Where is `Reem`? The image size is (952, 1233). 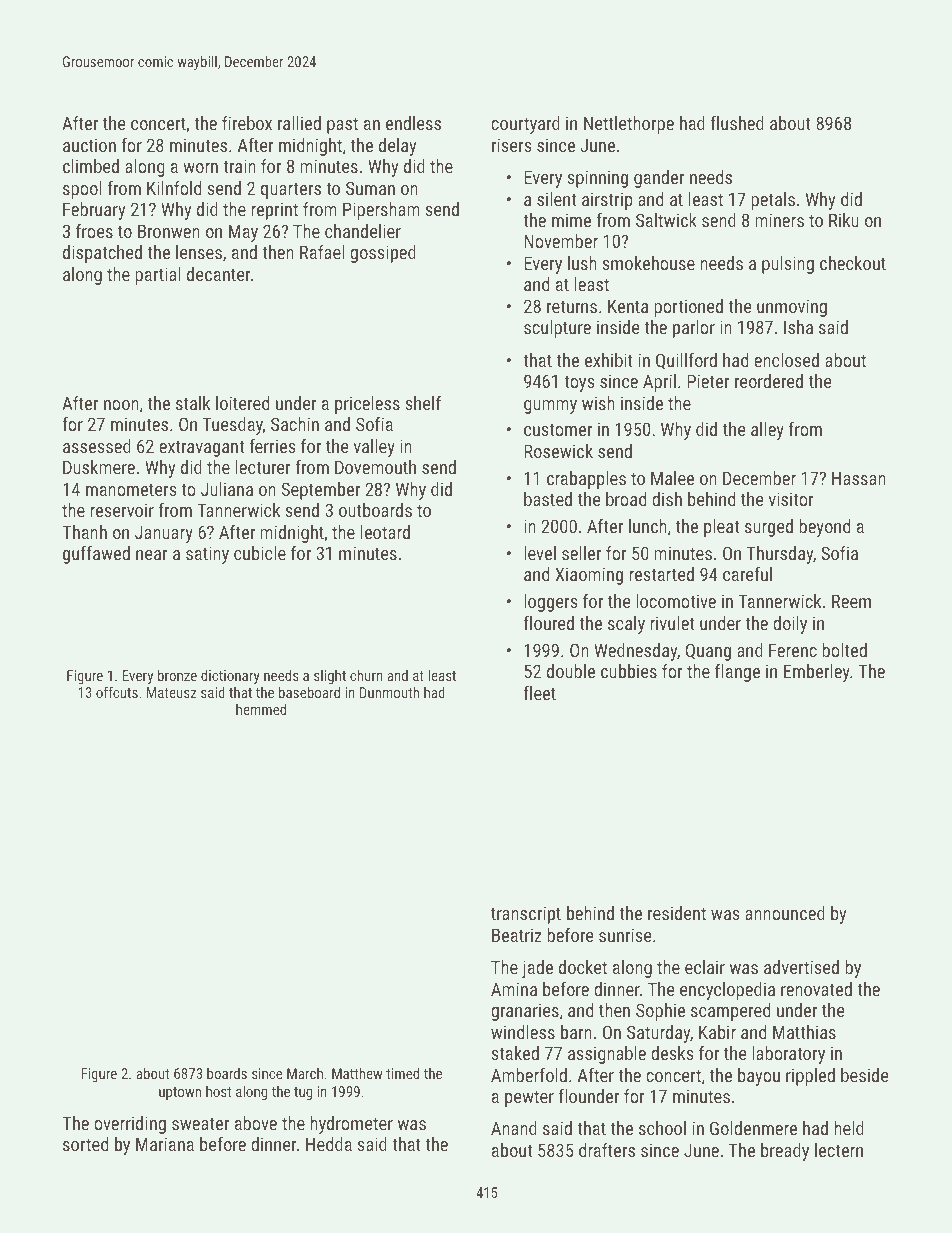
Reem is located at coordinates (851, 601).
